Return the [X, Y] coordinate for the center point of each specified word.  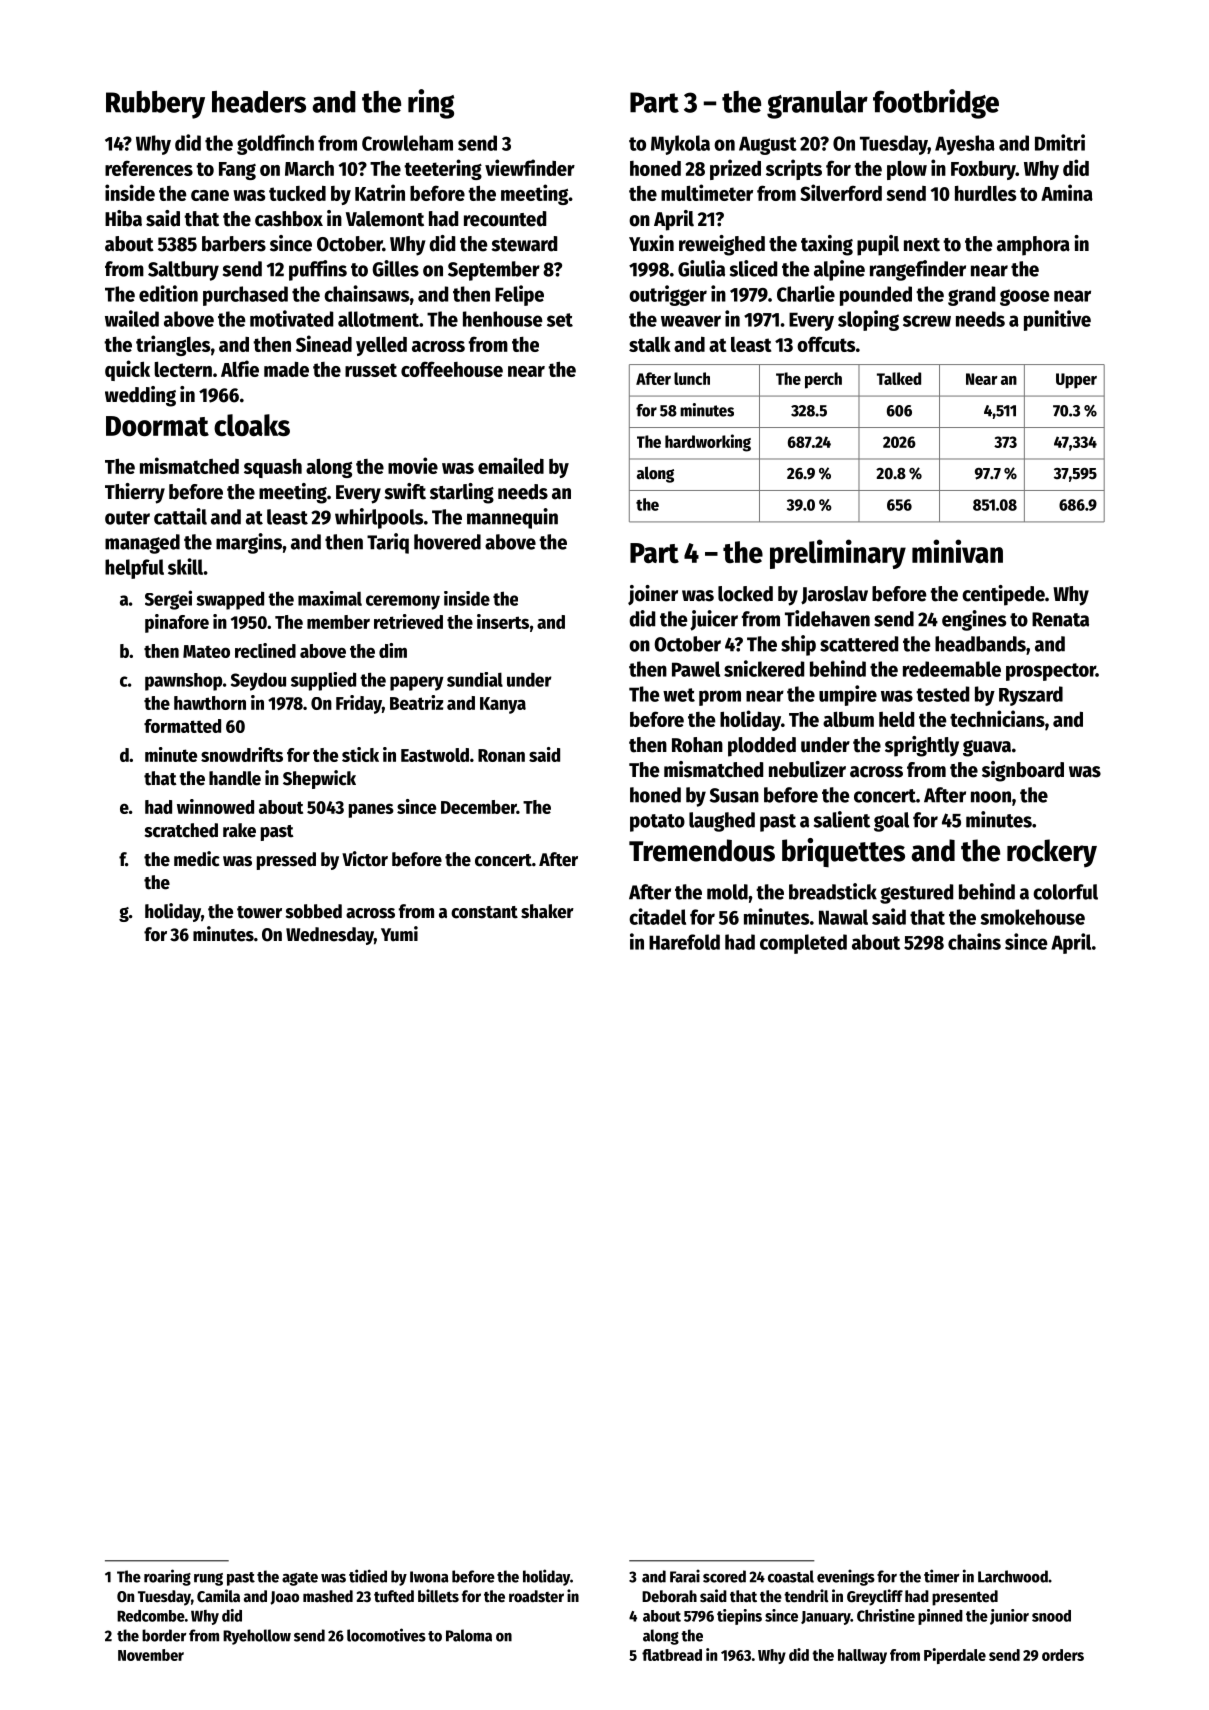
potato [657, 823]
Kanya [503, 705]
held [896, 719]
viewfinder [530, 167]
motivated [291, 318]
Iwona [429, 1577]
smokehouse [1032, 917]
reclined [265, 650]
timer [942, 1576]
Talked [899, 378]
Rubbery [155, 105]
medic [197, 859]
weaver [691, 321]
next [922, 245]
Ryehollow [257, 1637]
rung [208, 1579]
